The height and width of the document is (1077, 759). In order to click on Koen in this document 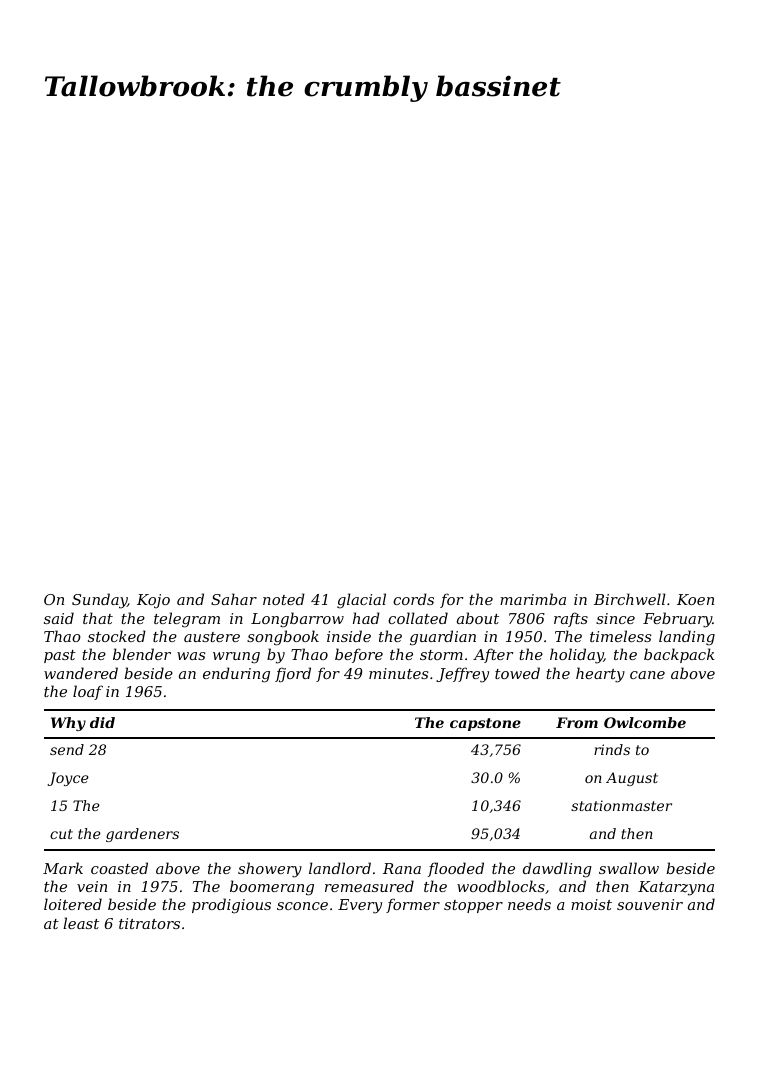, I will do `click(695, 599)`.
